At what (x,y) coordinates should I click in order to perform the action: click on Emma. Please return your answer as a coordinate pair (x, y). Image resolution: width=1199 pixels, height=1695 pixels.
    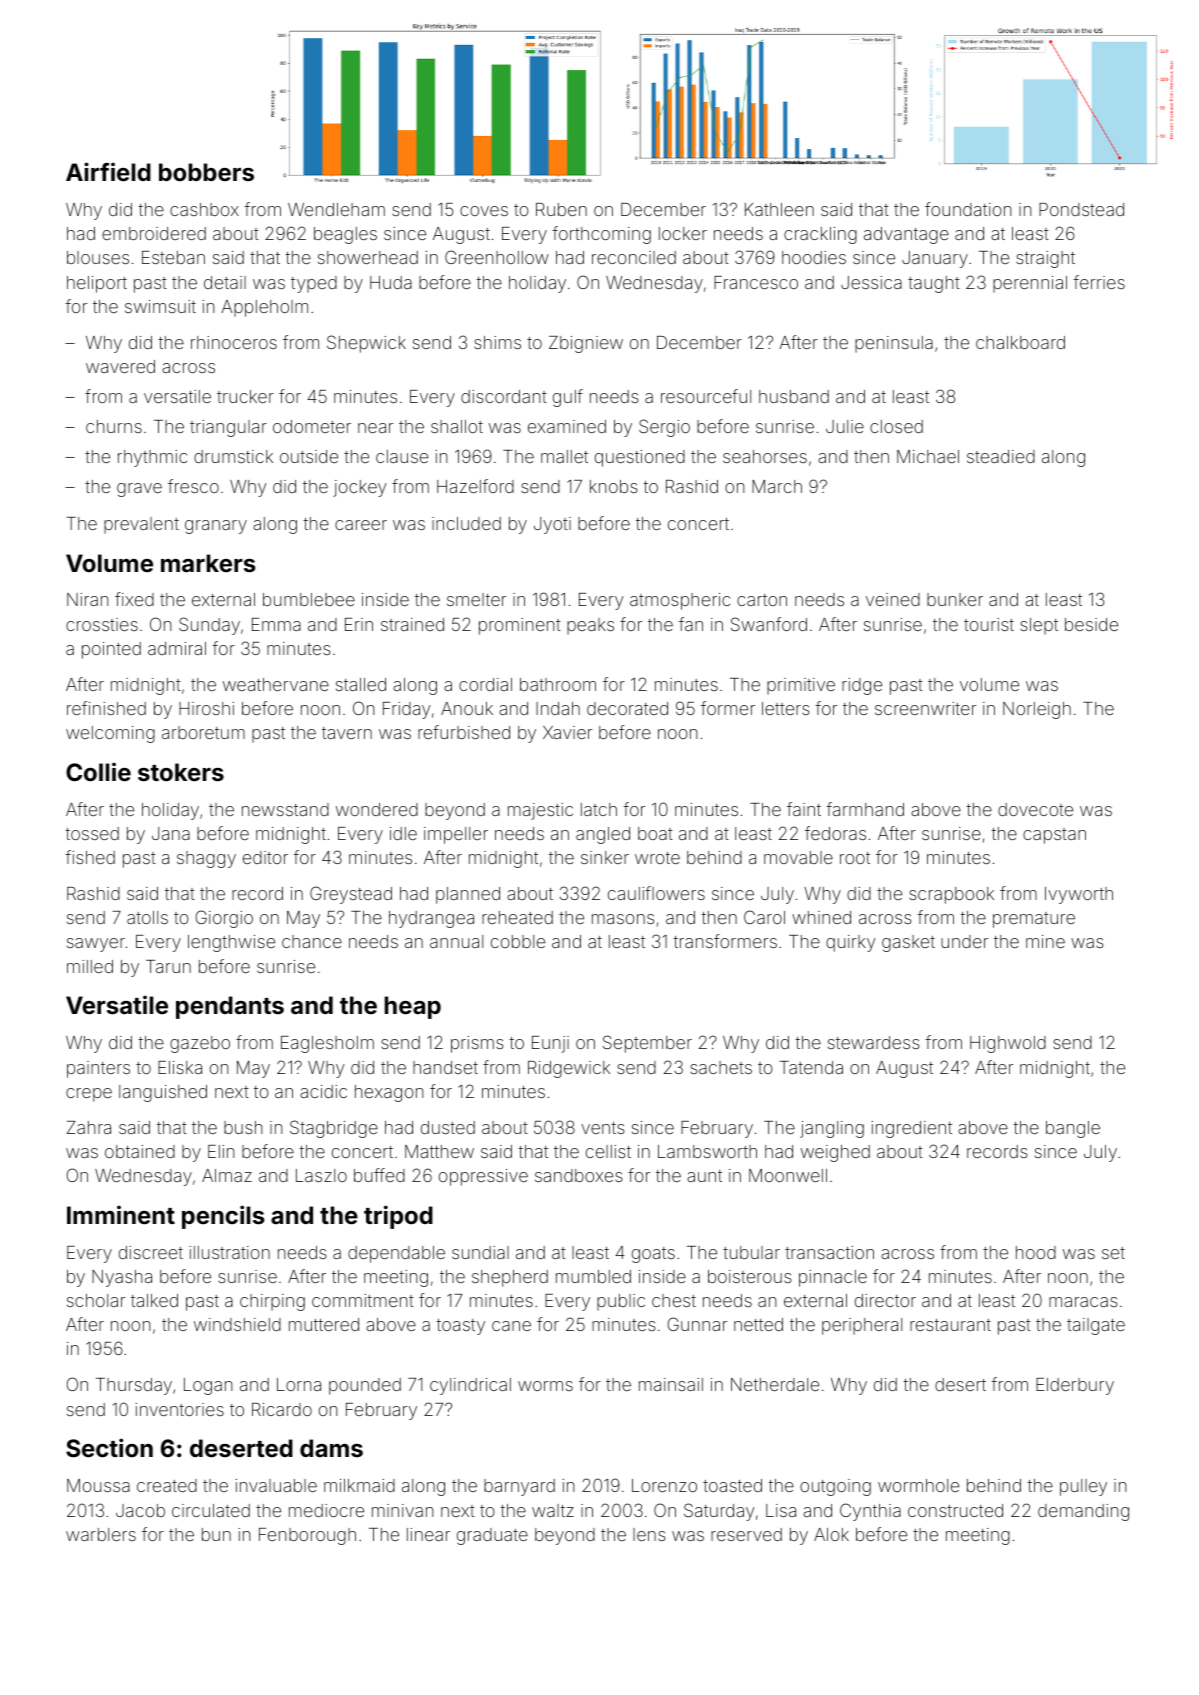
    Looking at the image, I should click on (276, 624).
